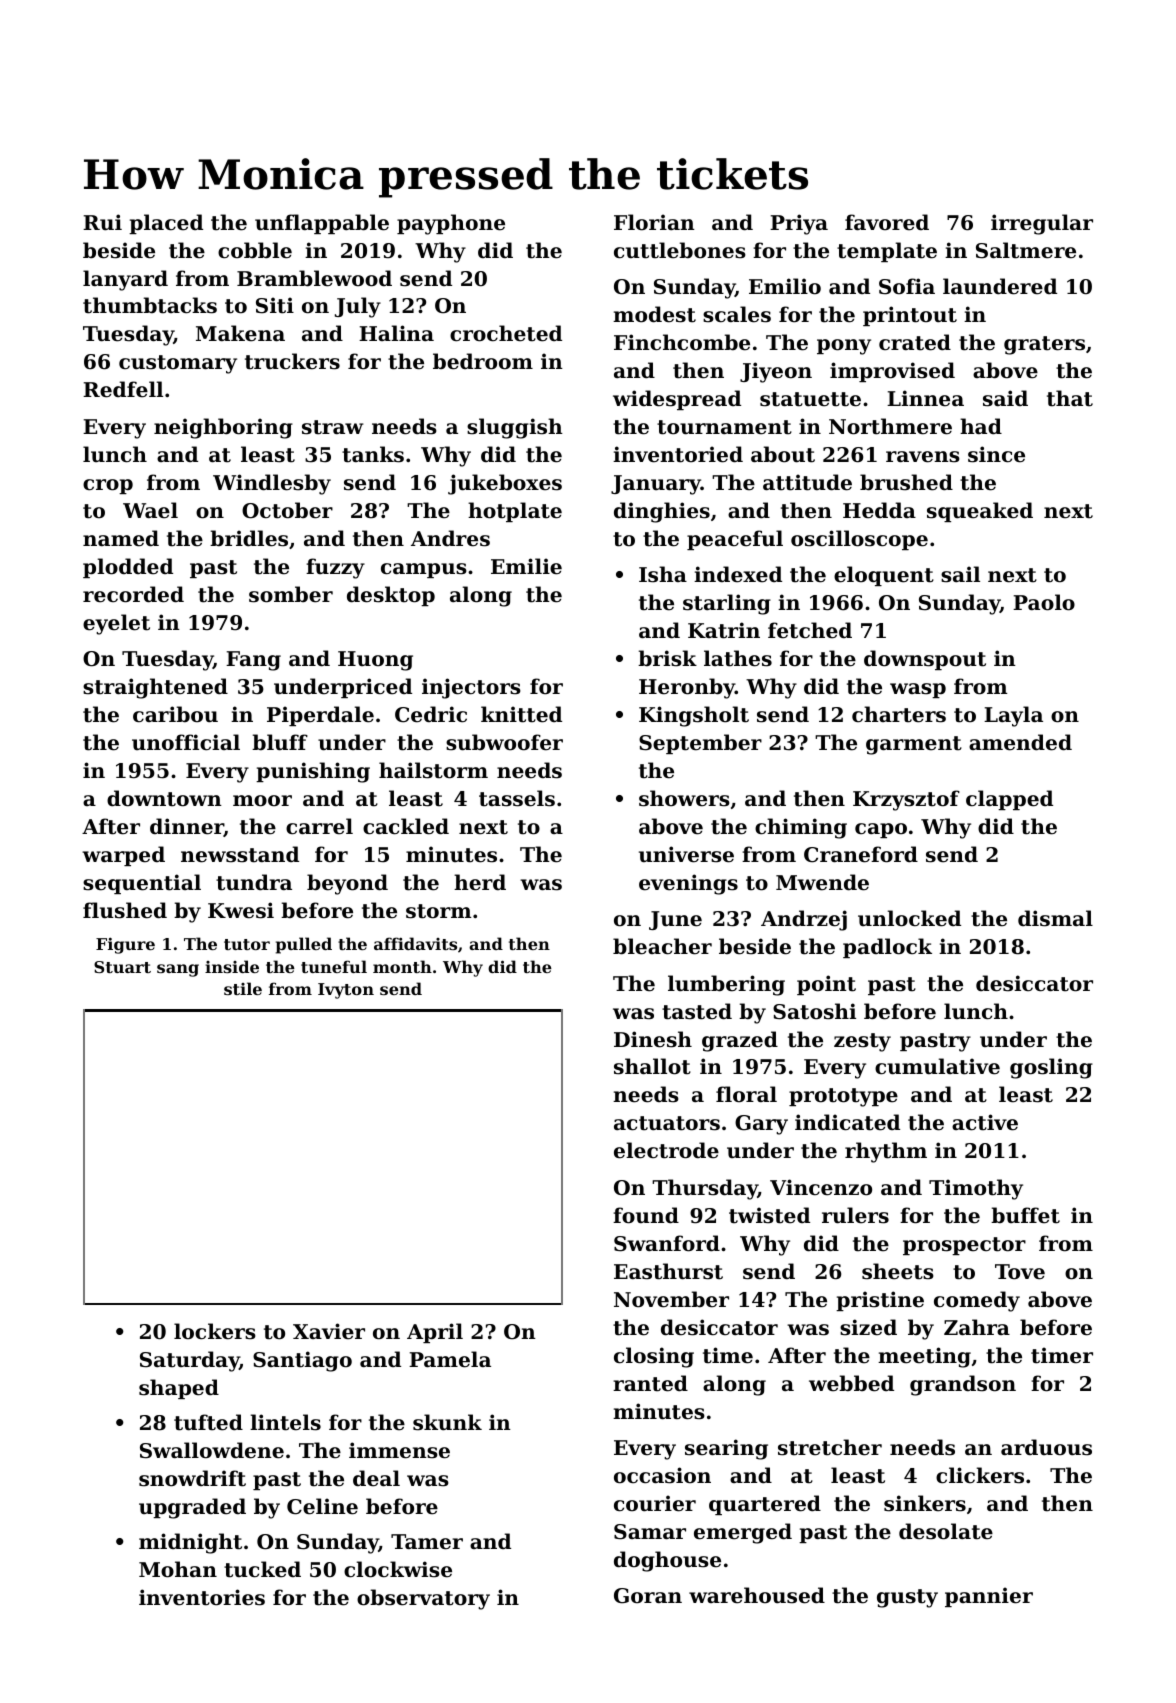  Describe the element at coordinates (202, 1597) in the screenshot. I see `inventories` at that location.
